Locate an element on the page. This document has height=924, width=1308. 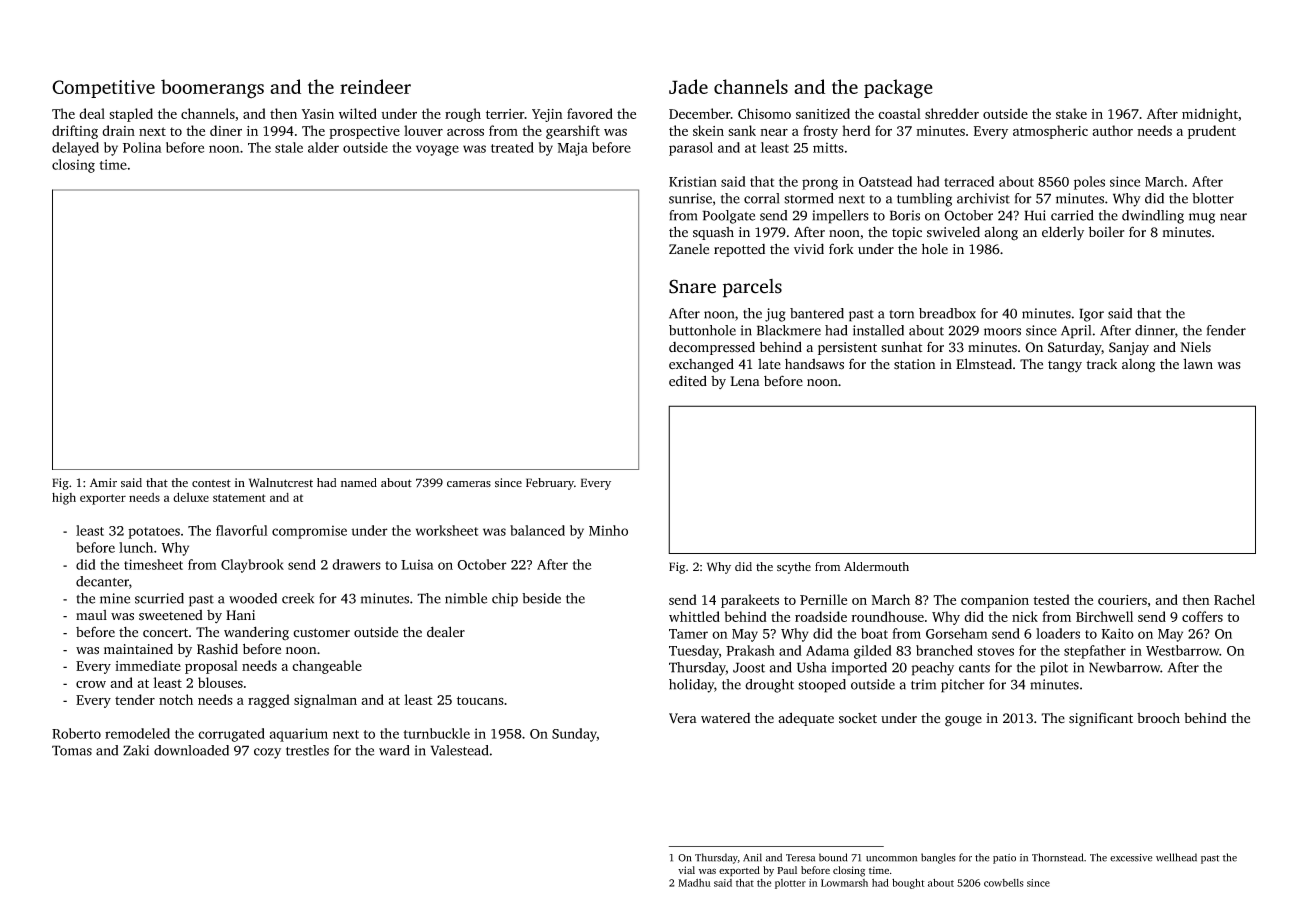
stale is located at coordinates (289, 147).
